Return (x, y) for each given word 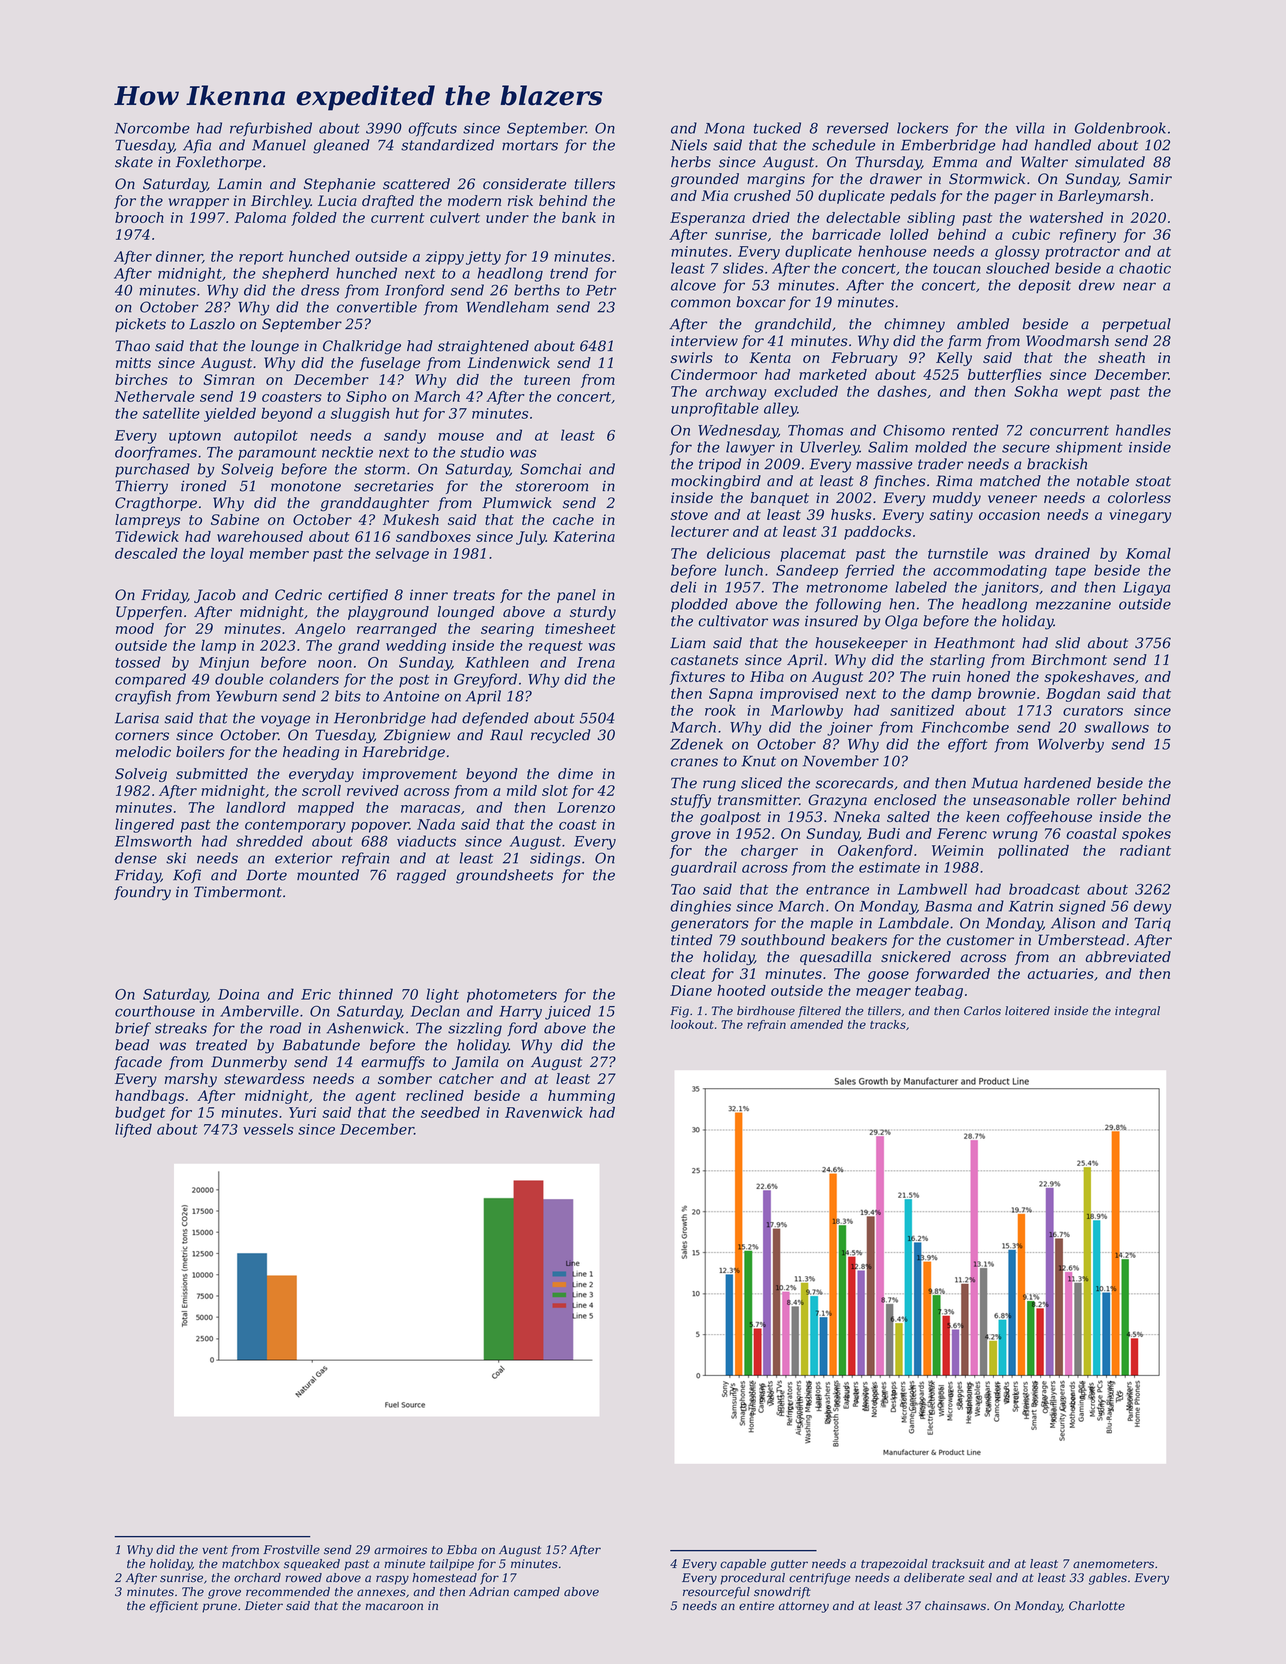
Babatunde (321, 1045)
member (279, 553)
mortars (530, 145)
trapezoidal (894, 1565)
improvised (799, 695)
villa (1030, 128)
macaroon (394, 1607)
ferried (870, 571)
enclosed (905, 800)
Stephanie (339, 185)
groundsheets (504, 876)
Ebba (462, 1550)
